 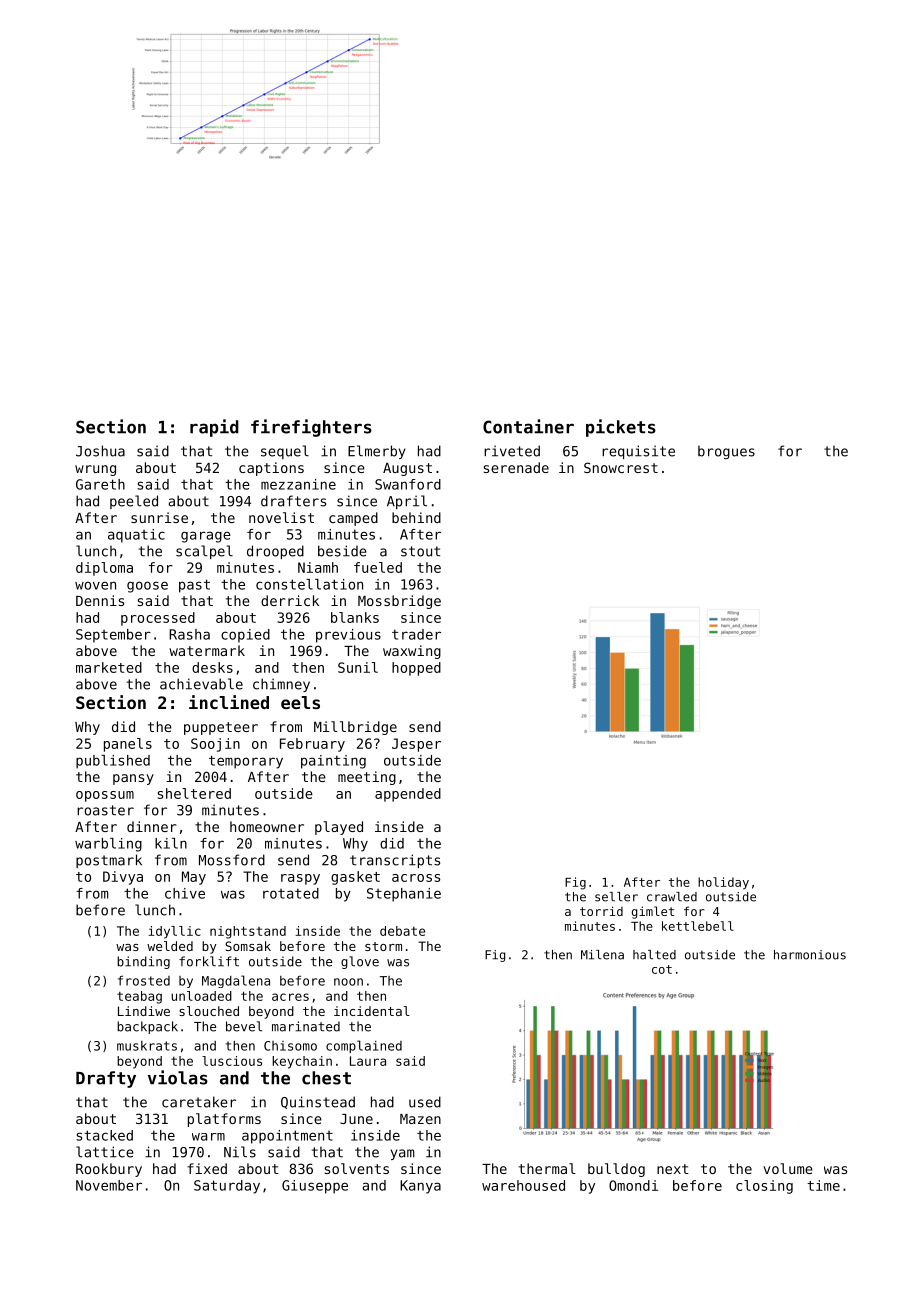 I want to click on pansy, so click(x=133, y=779).
